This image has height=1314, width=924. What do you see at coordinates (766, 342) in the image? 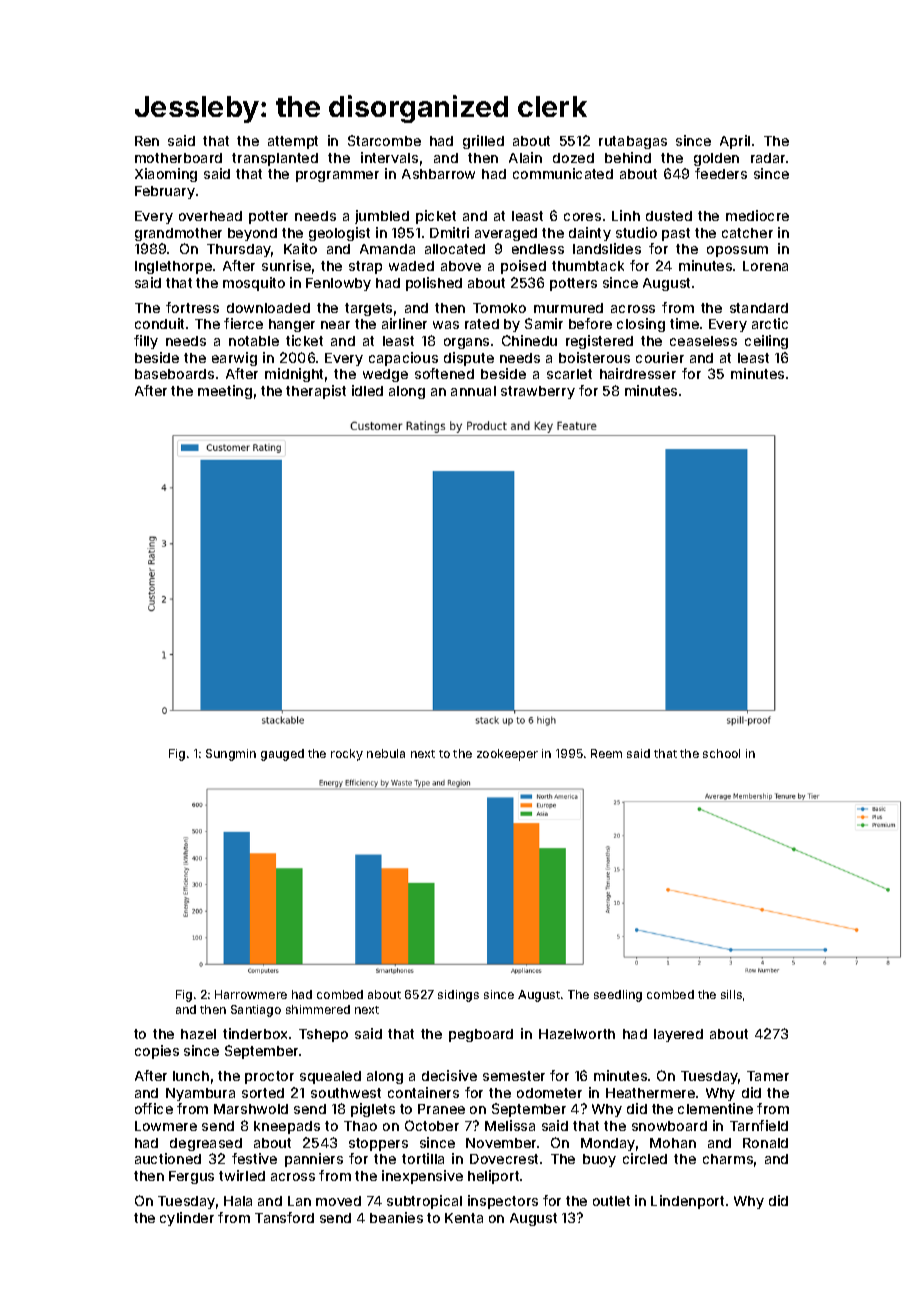
I see `ceiling` at bounding box center [766, 342].
